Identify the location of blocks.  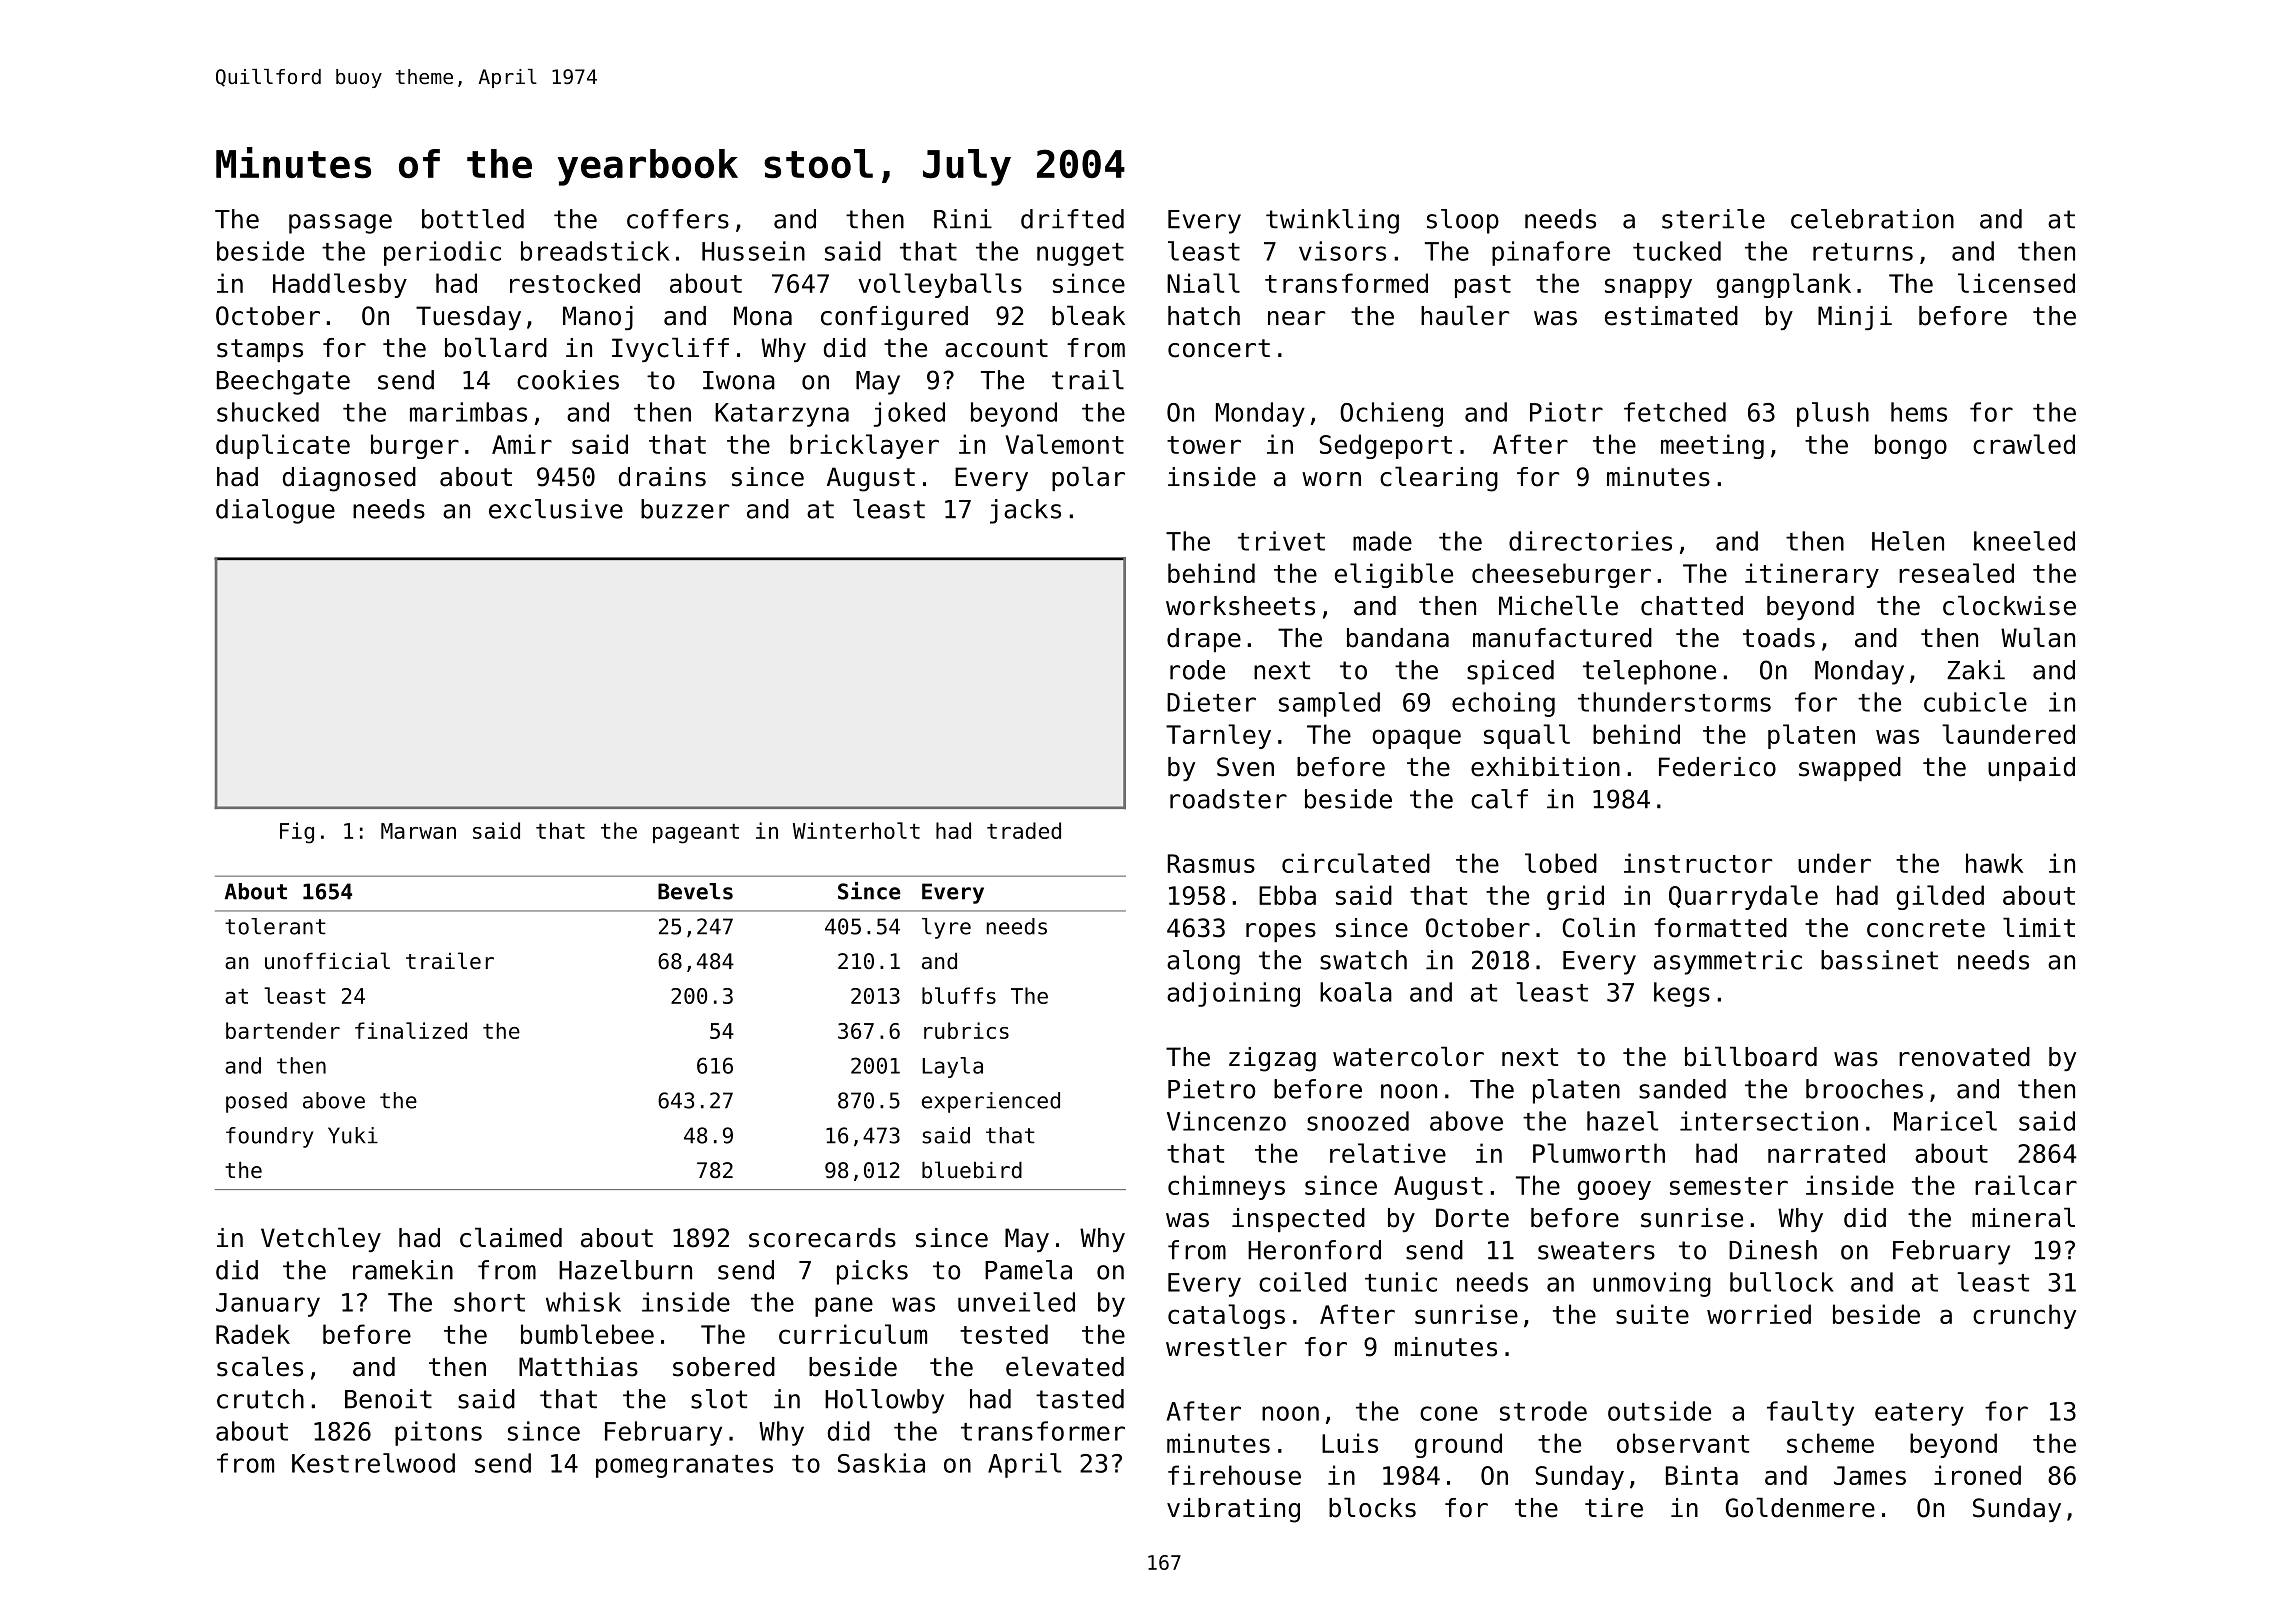
(1372, 1507).
